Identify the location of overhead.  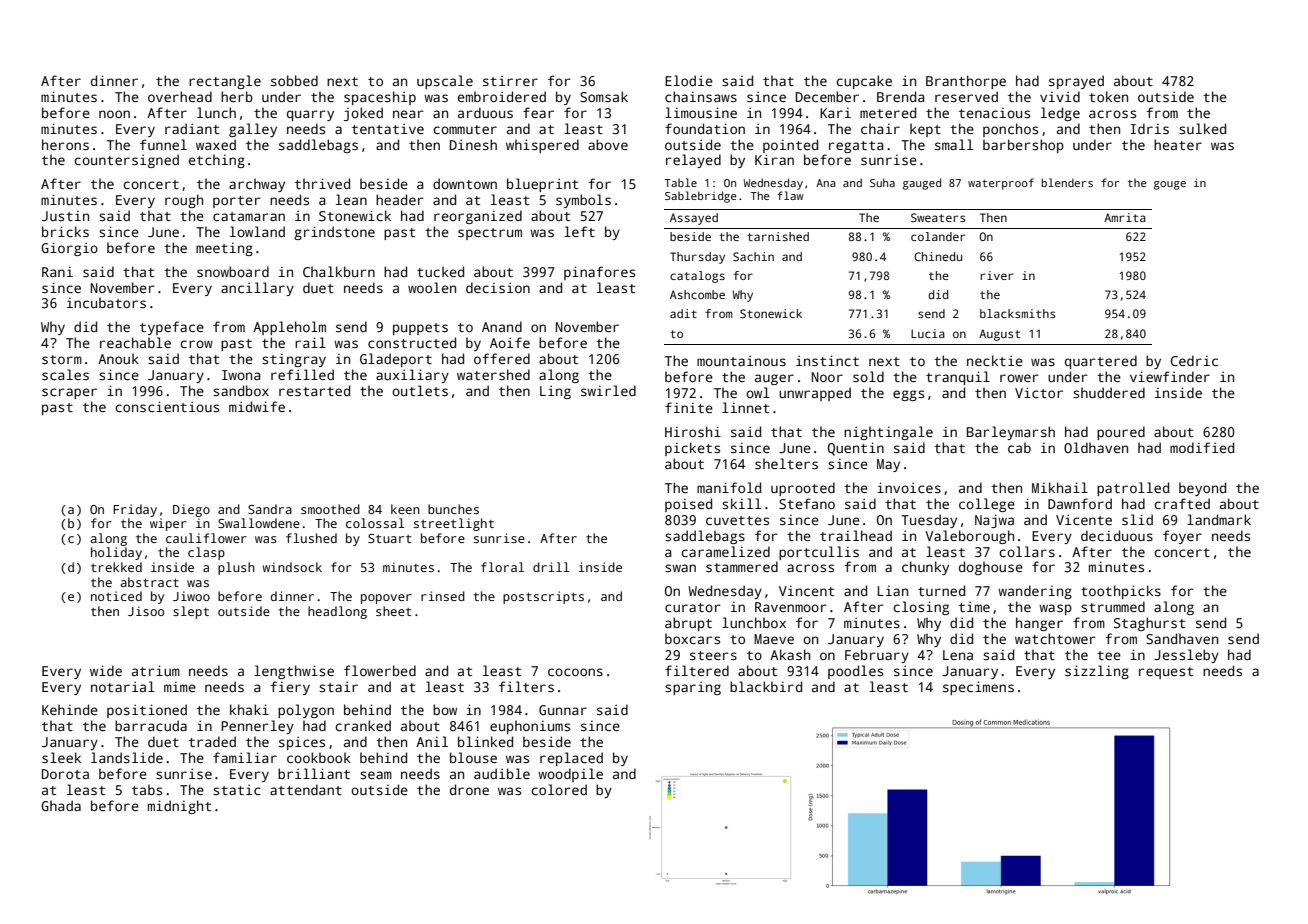
(180, 96).
